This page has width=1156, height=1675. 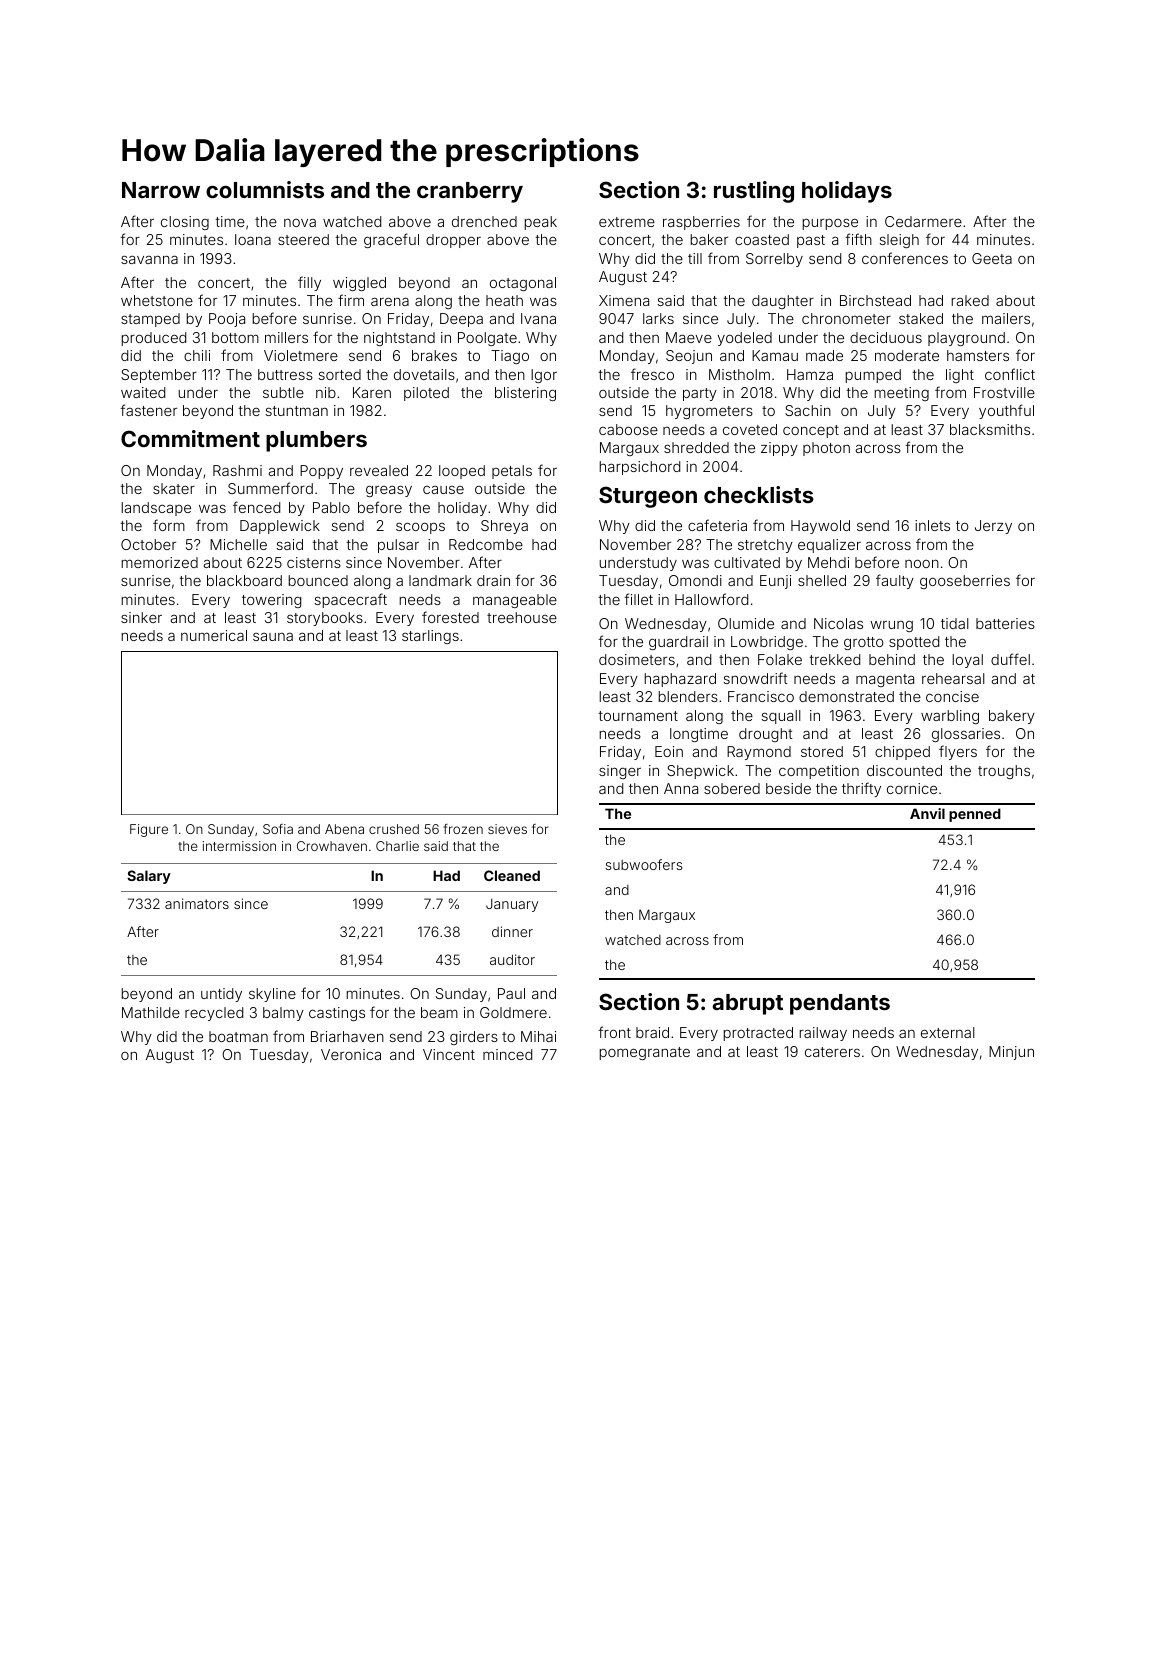 I want to click on Mehdi, so click(x=828, y=562).
